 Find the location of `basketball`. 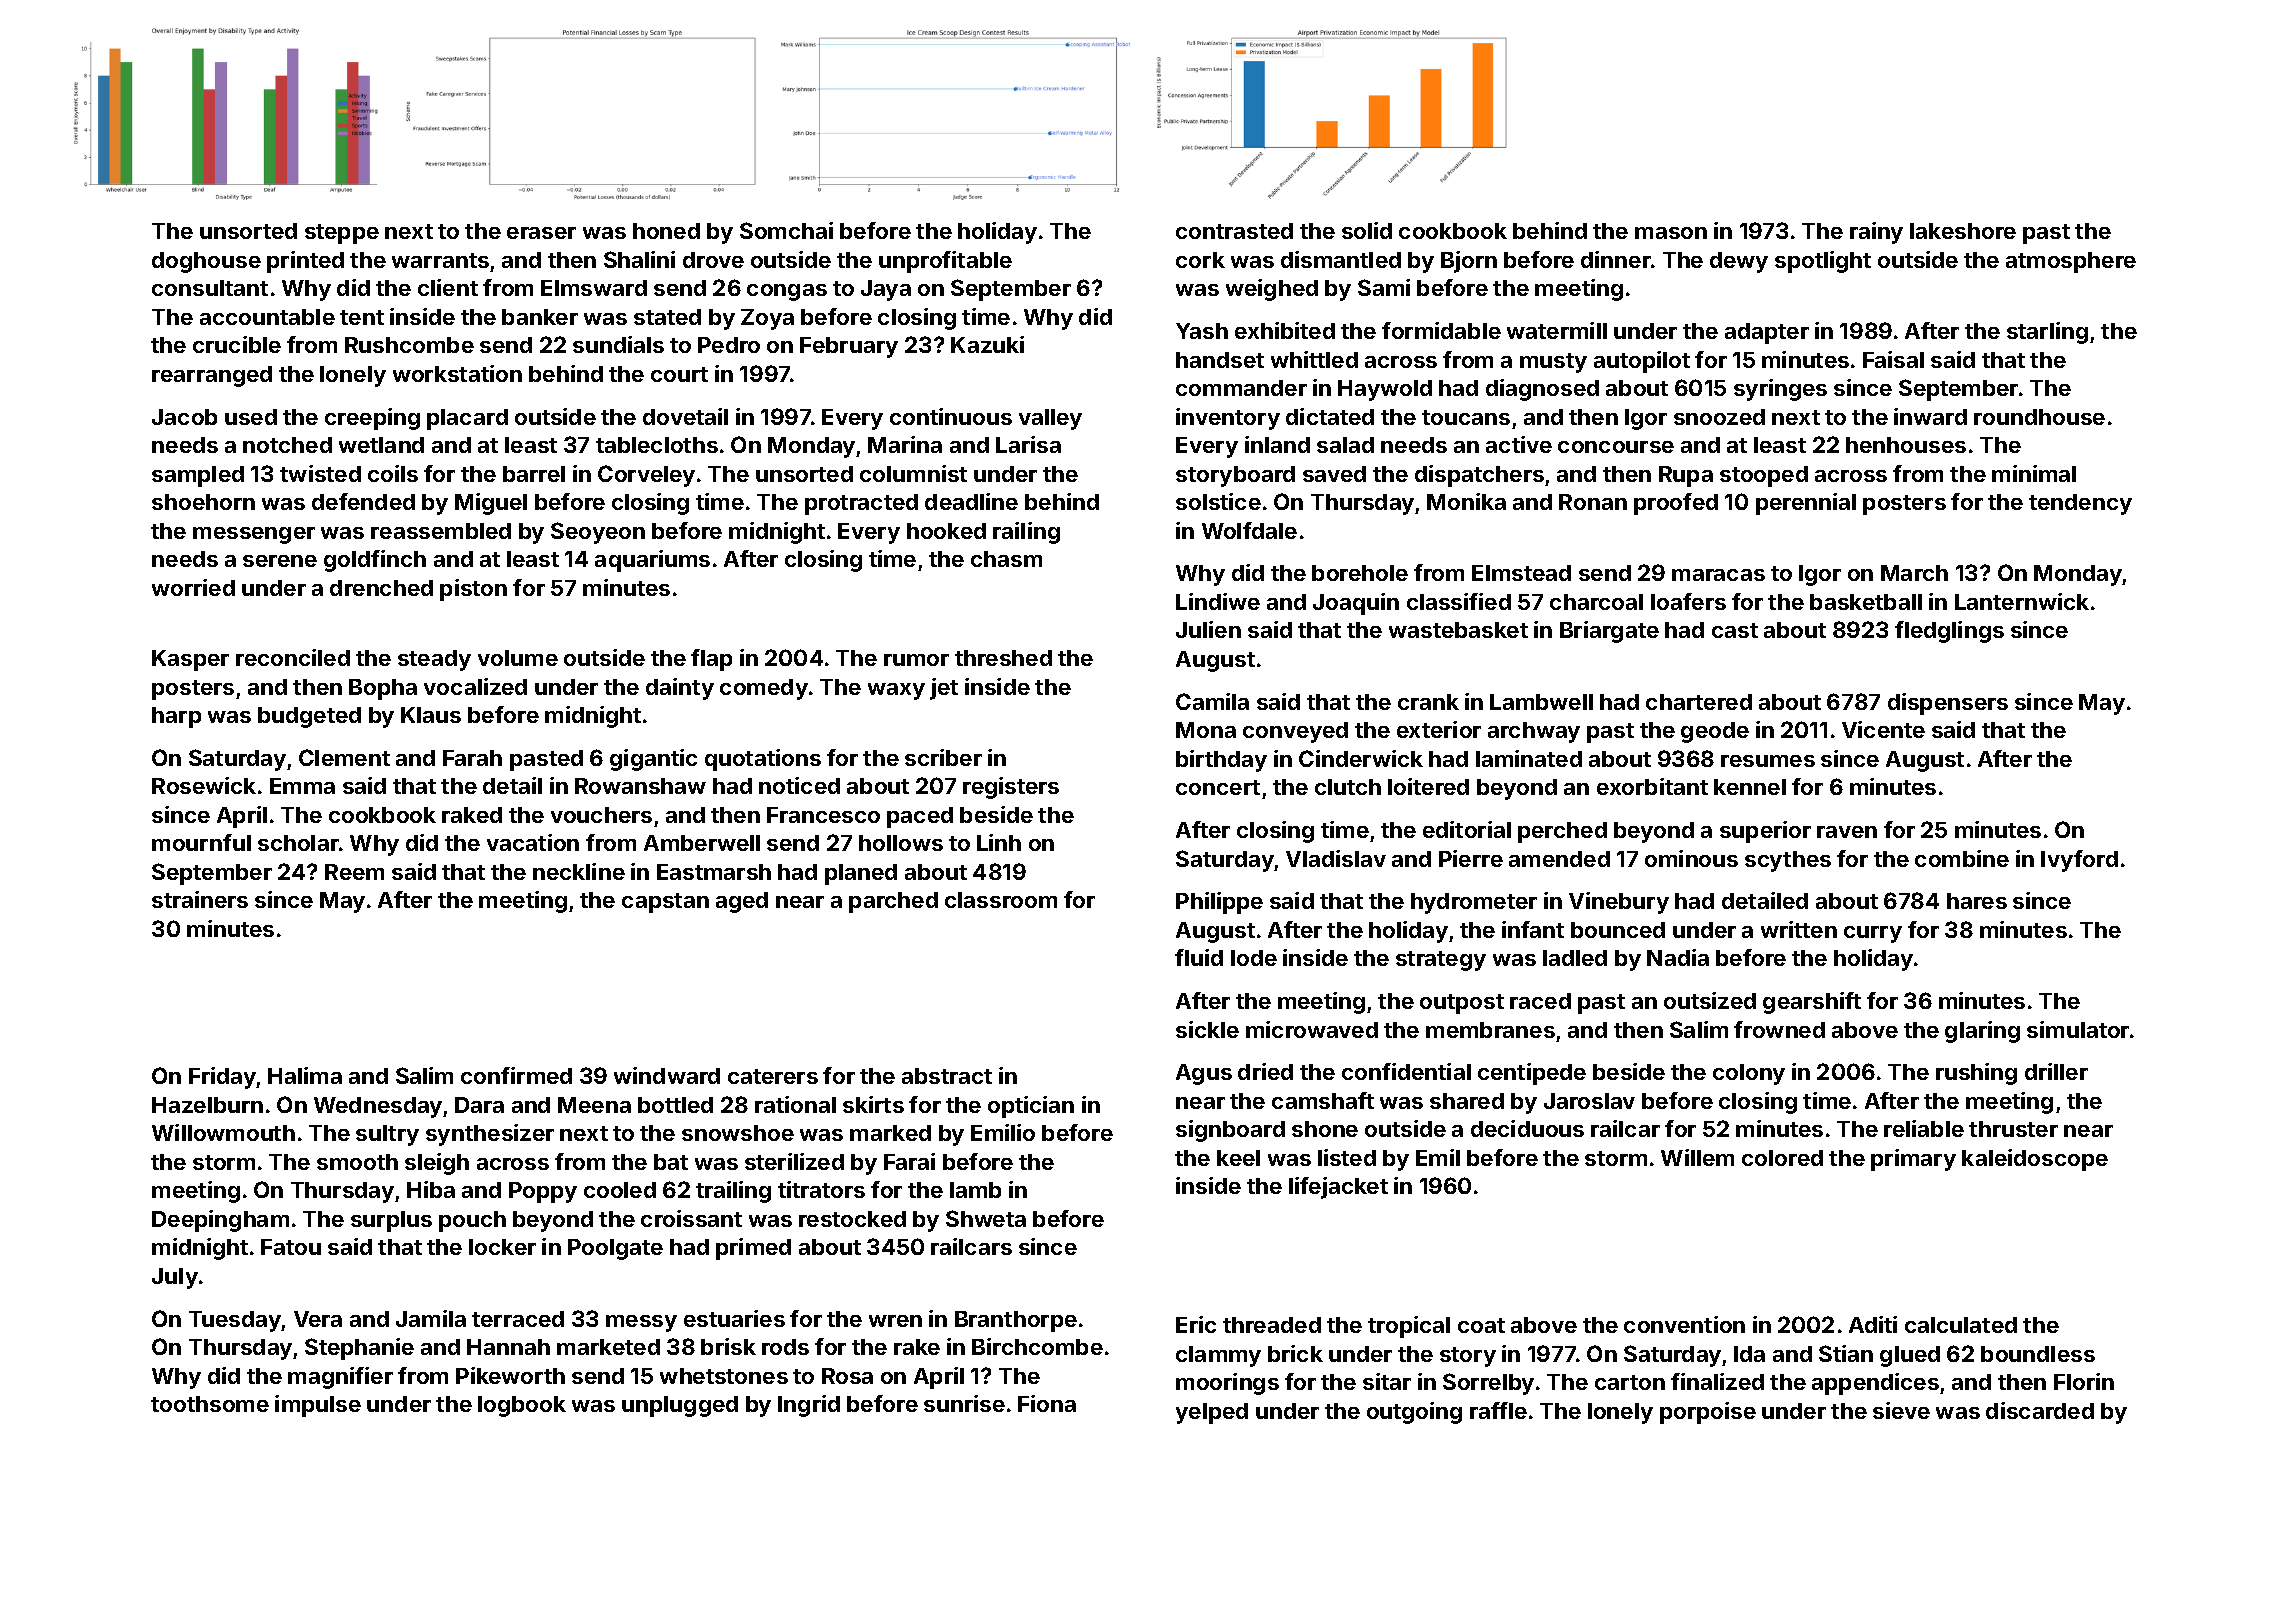

basketball is located at coordinates (1866, 602).
